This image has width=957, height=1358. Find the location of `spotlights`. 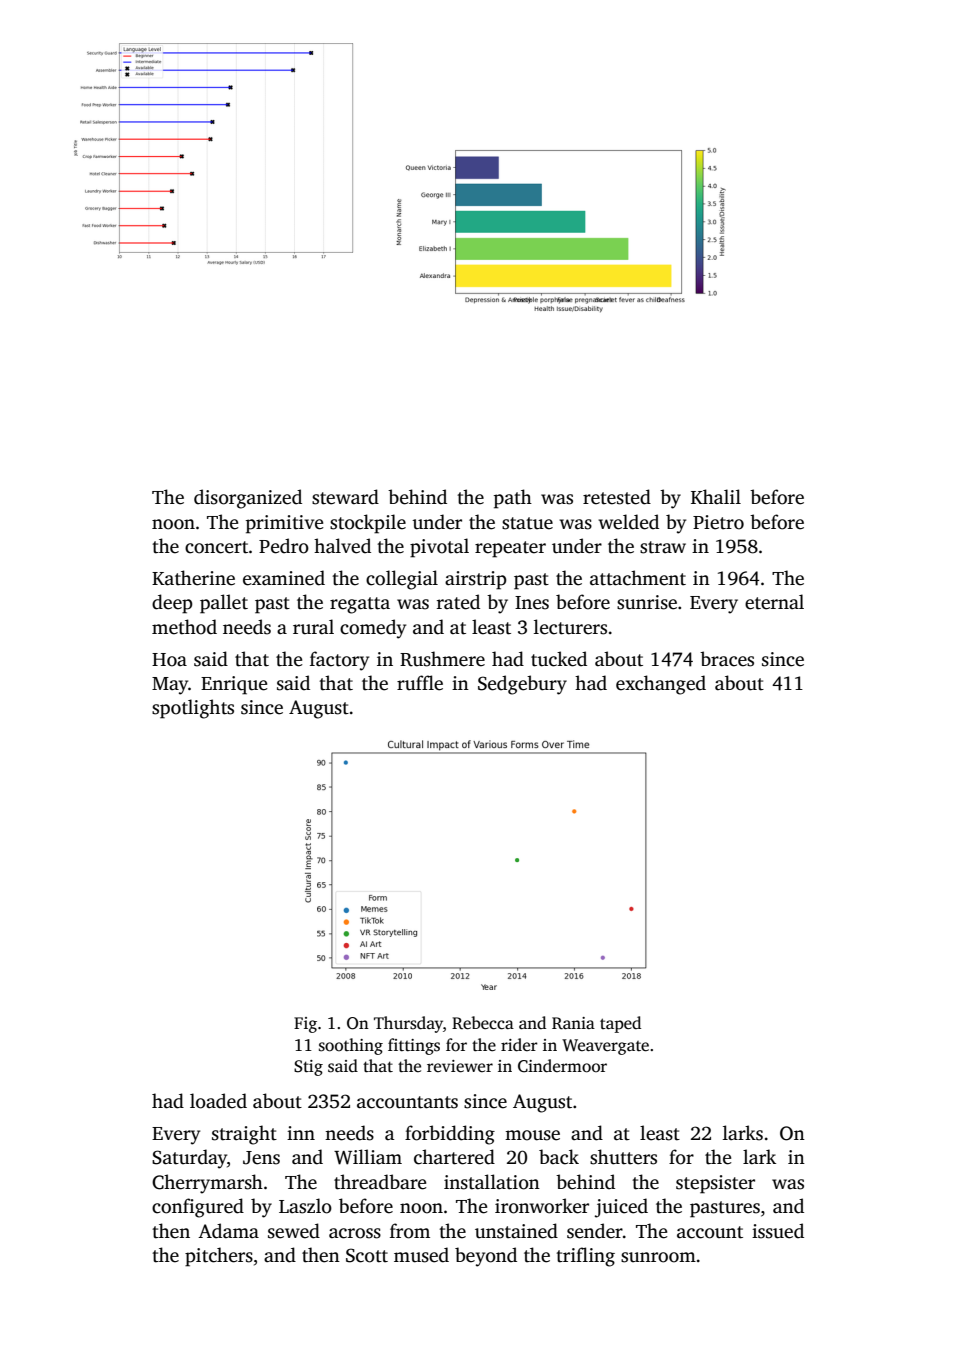

spotlights is located at coordinates (193, 709).
